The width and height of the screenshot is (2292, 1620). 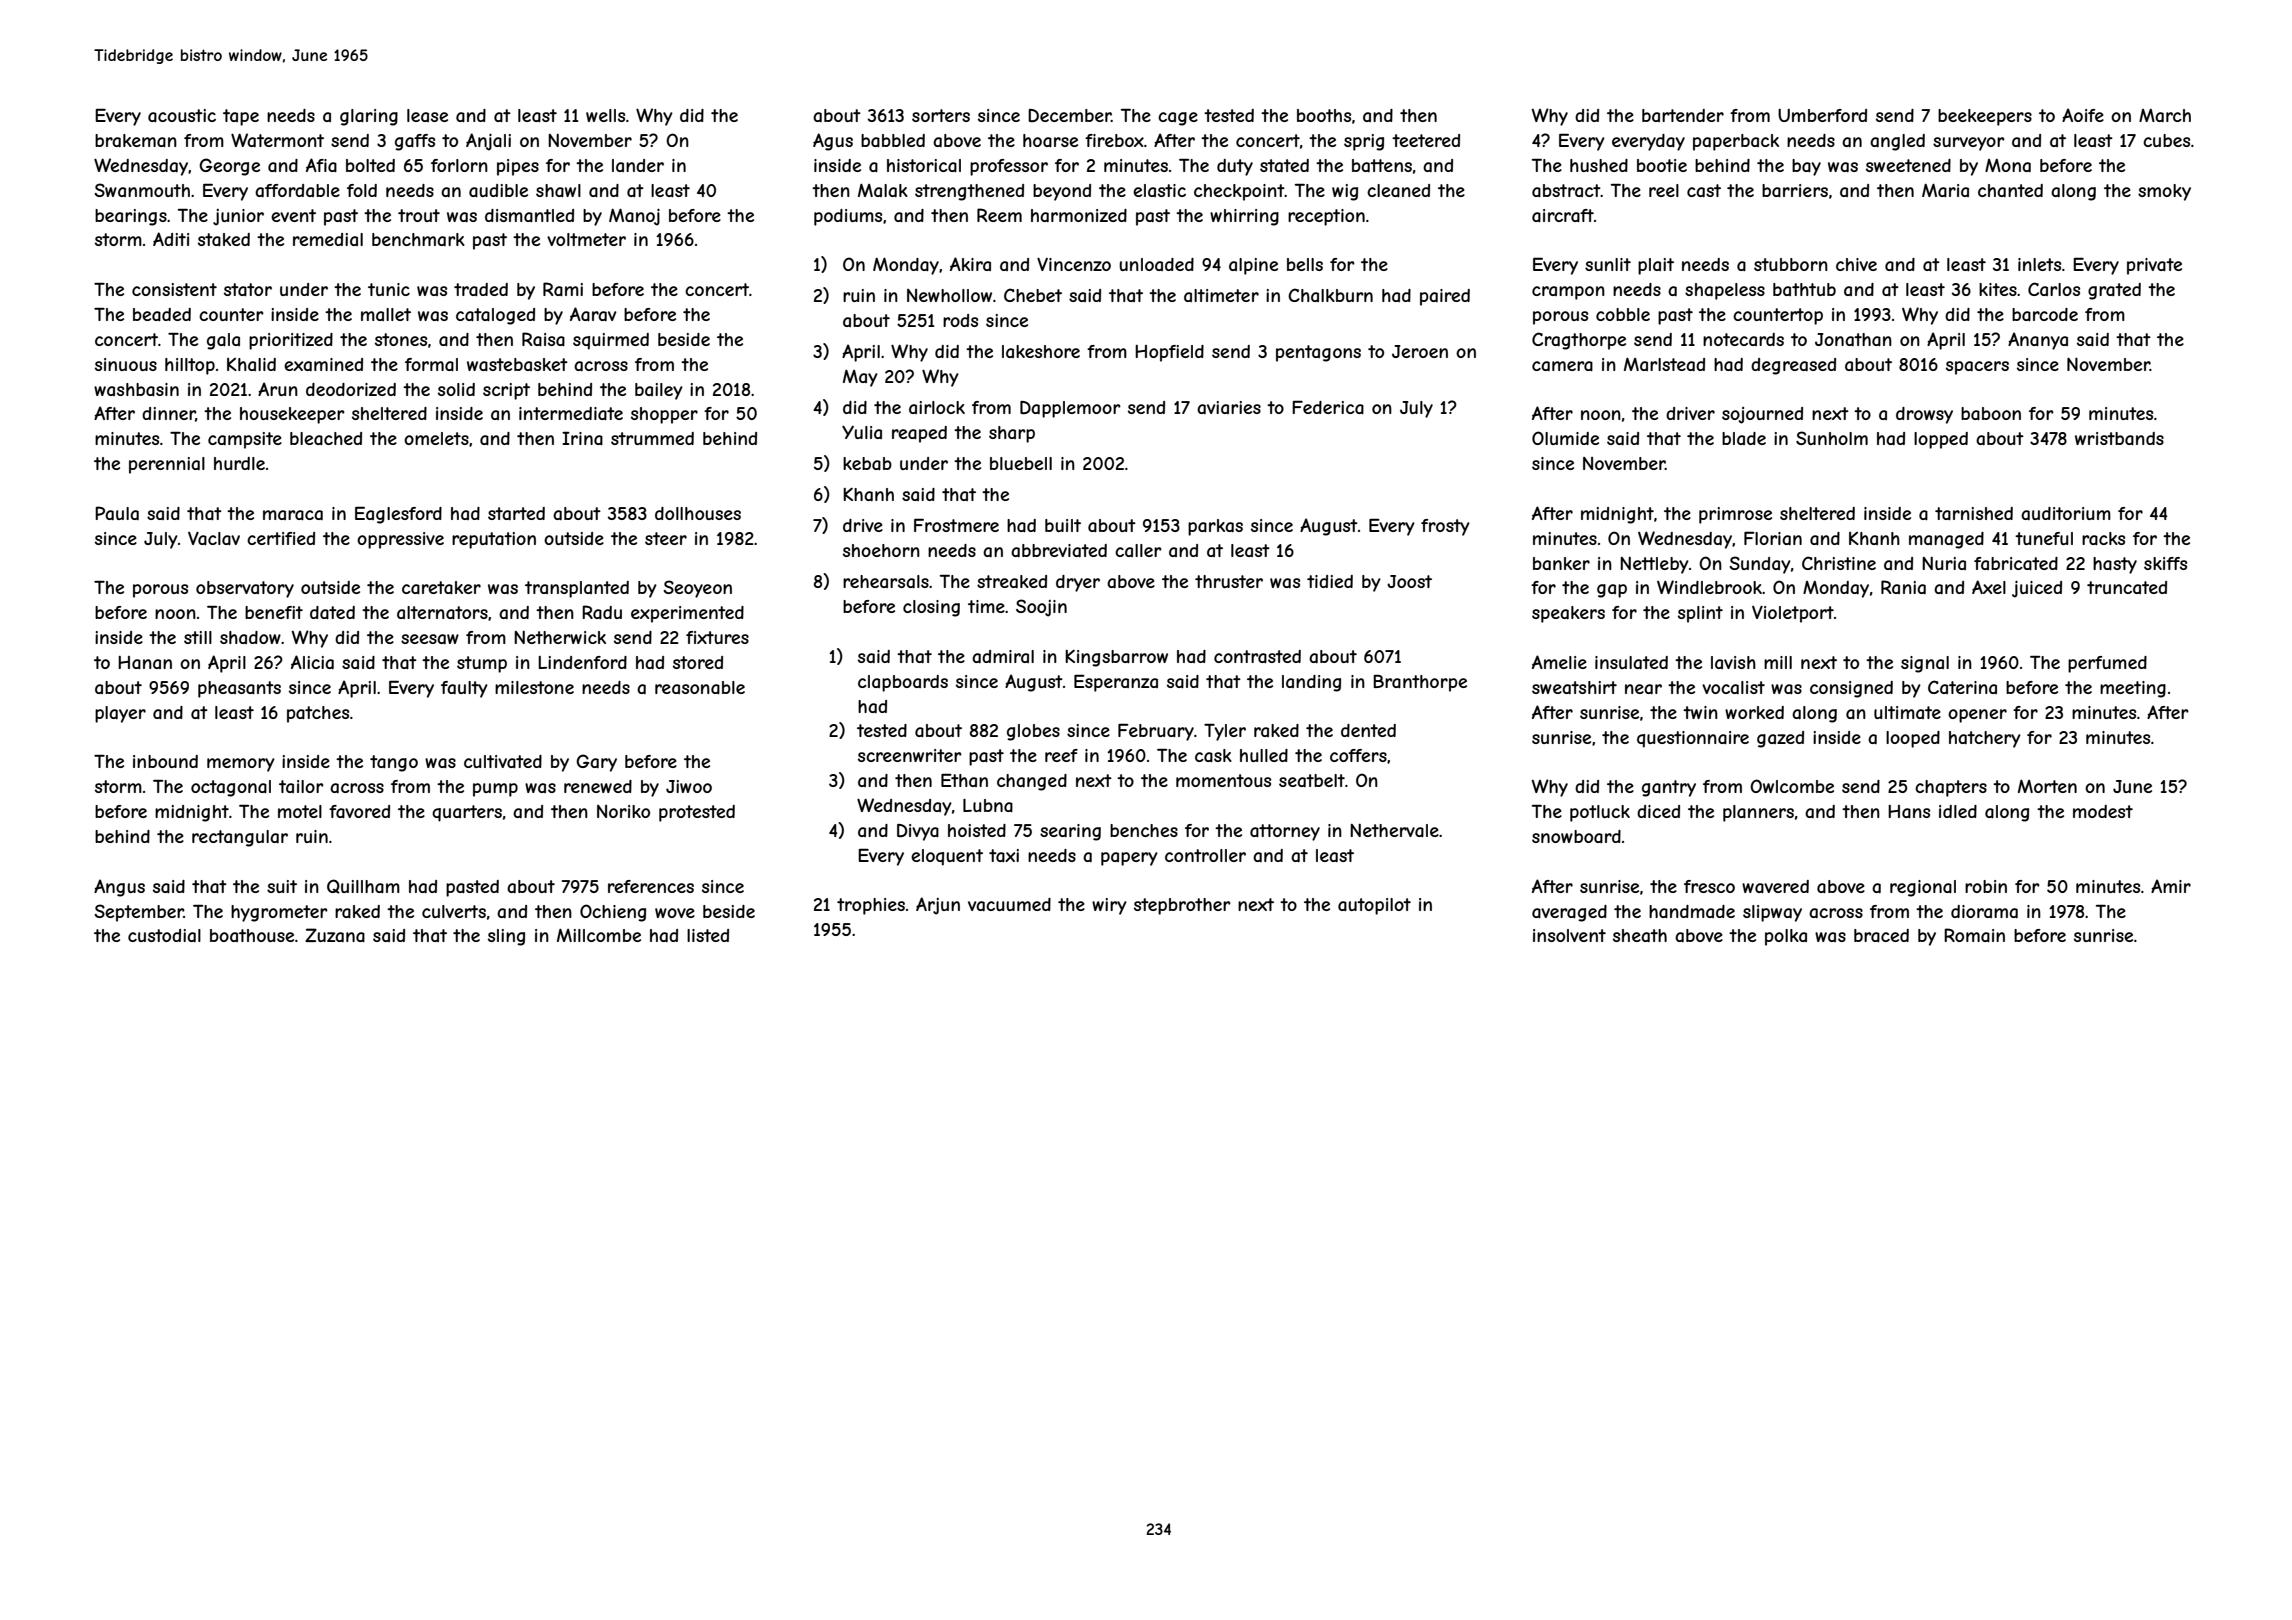 I want to click on affordable, so click(x=297, y=190).
